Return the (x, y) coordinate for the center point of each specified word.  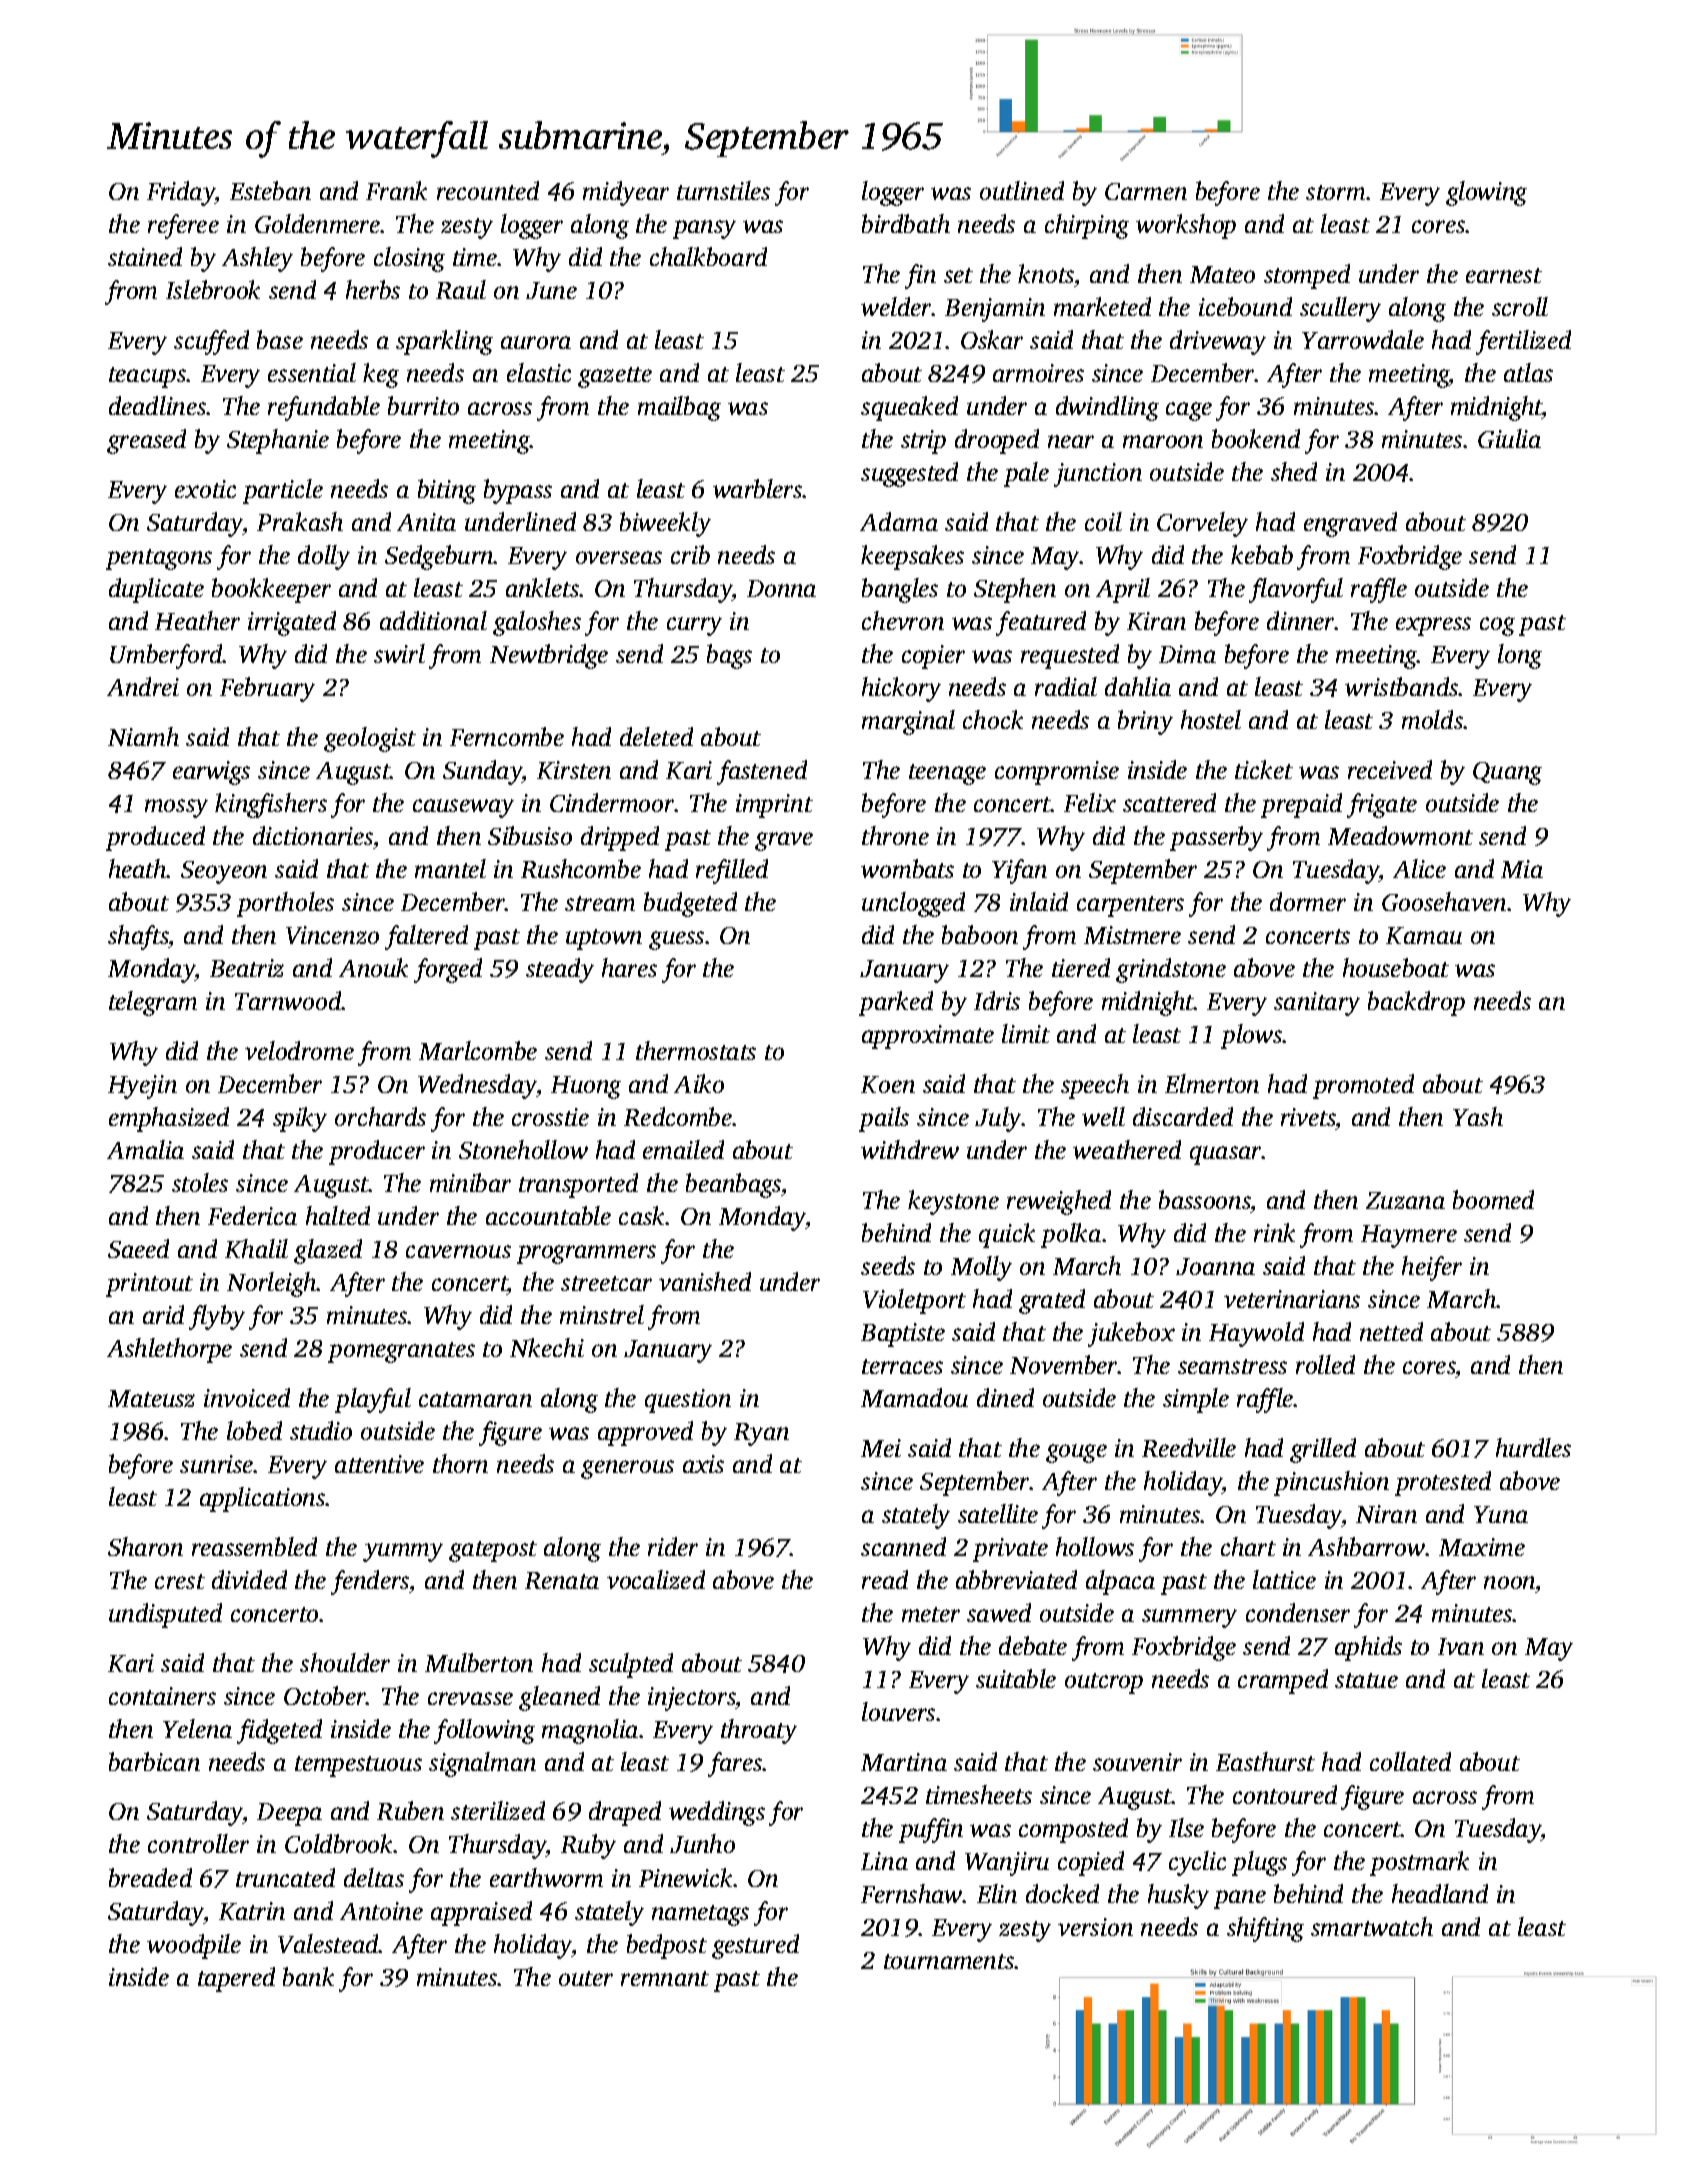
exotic (205, 489)
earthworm (546, 1877)
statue (1366, 1680)
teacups (148, 377)
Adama (899, 521)
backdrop (1416, 1003)
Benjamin (995, 310)
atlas (1528, 372)
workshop (1186, 226)
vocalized (656, 1579)
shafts (138, 937)
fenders (370, 1582)
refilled (732, 871)
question (688, 1401)
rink (1274, 1232)
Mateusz (151, 1398)
